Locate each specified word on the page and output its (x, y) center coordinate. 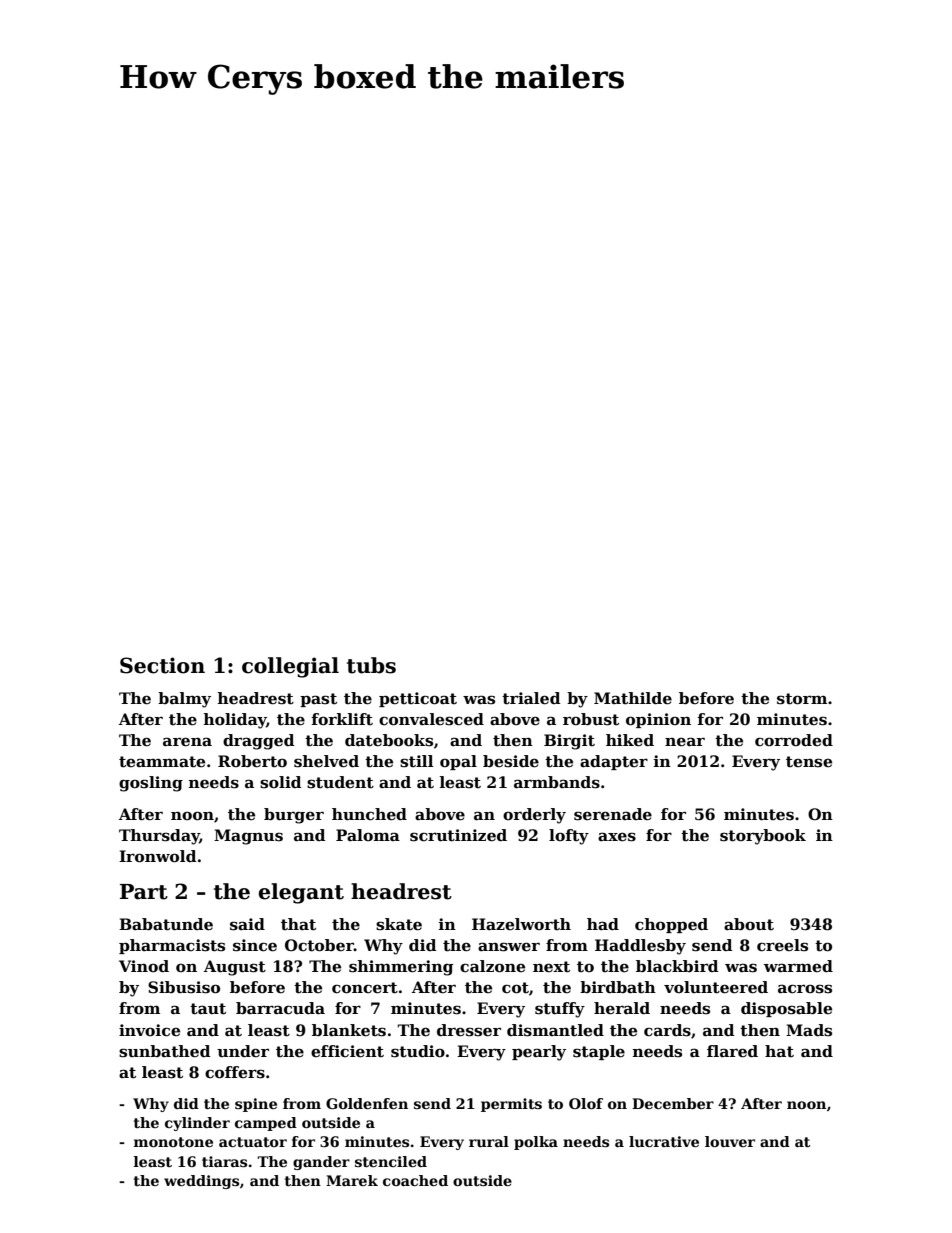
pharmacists (172, 946)
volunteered (716, 987)
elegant (301, 893)
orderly (534, 816)
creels (782, 945)
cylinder (197, 1124)
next (551, 967)
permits (511, 1105)
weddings (201, 1182)
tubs (371, 665)
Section (162, 665)
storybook (763, 837)
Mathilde (633, 698)
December (673, 1103)
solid (281, 782)
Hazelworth (521, 924)
